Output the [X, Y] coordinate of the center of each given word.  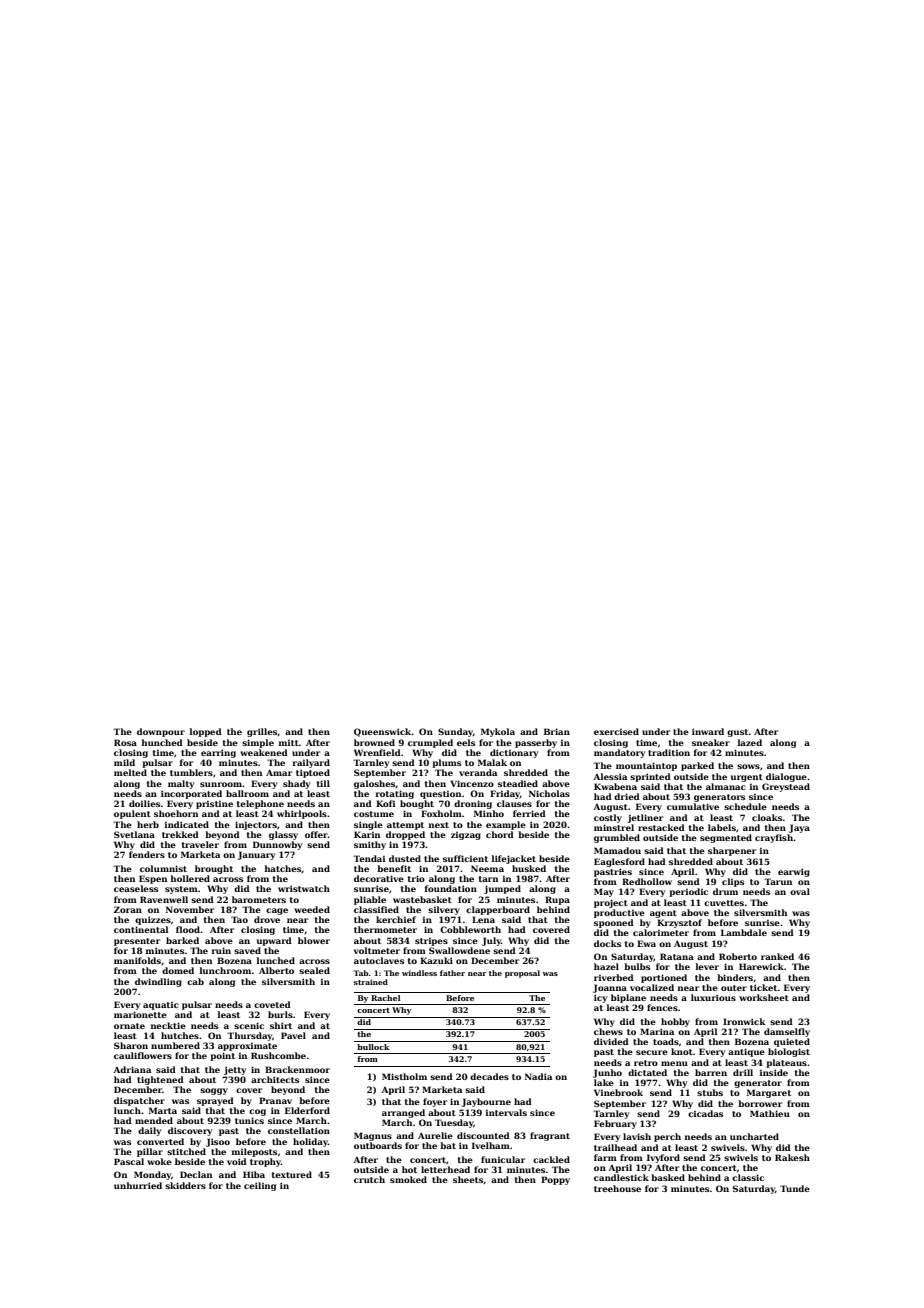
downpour [161, 732]
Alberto [276, 970]
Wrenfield [377, 752]
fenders [147, 854]
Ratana [677, 956]
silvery [444, 910]
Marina [657, 1031]
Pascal [129, 1161]
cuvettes [724, 903]
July [491, 941]
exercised [616, 731]
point [222, 1056]
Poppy [555, 1180]
